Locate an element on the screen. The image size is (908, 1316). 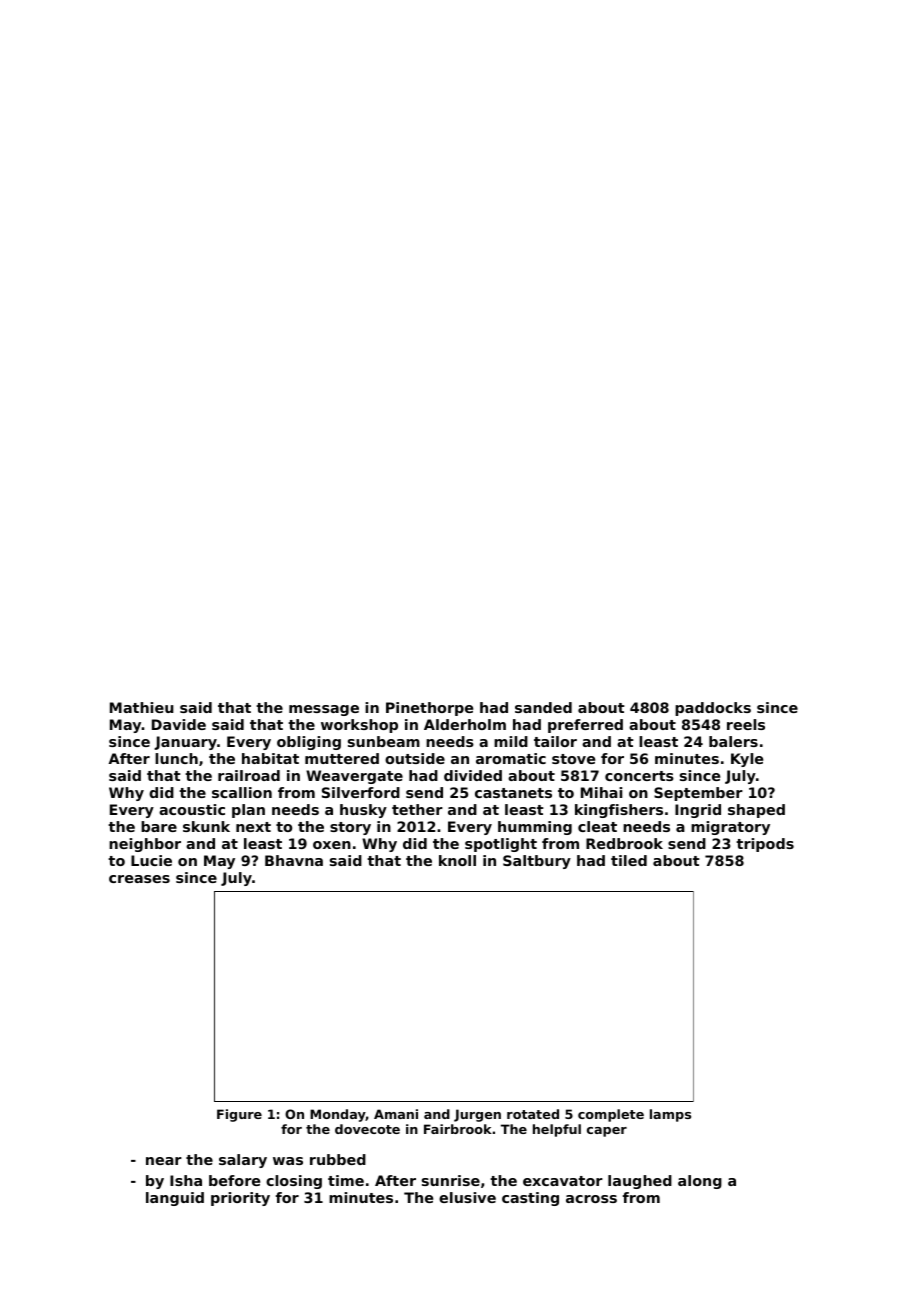
stove is located at coordinates (573, 759).
